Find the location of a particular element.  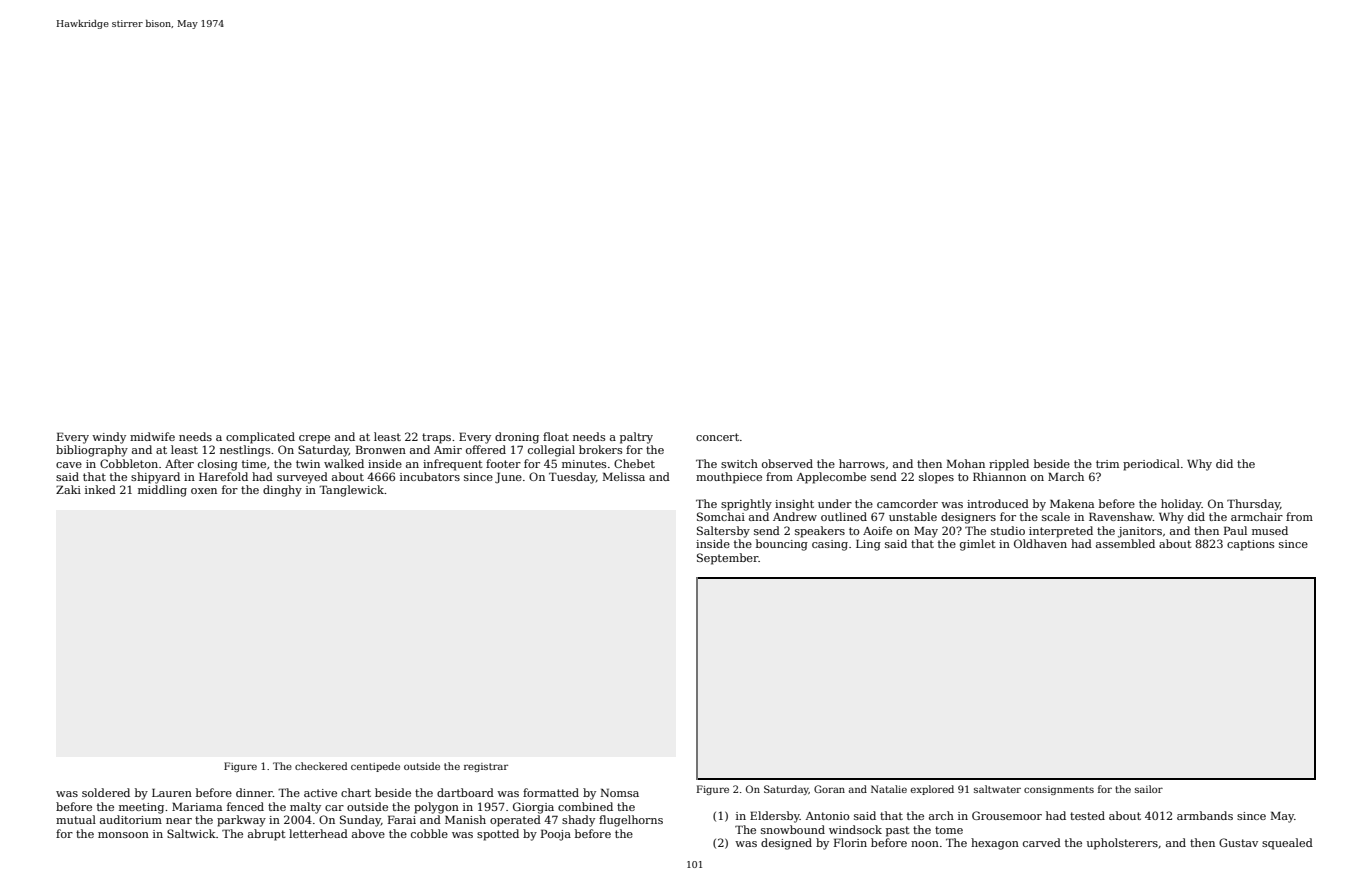

windy is located at coordinates (109, 438).
